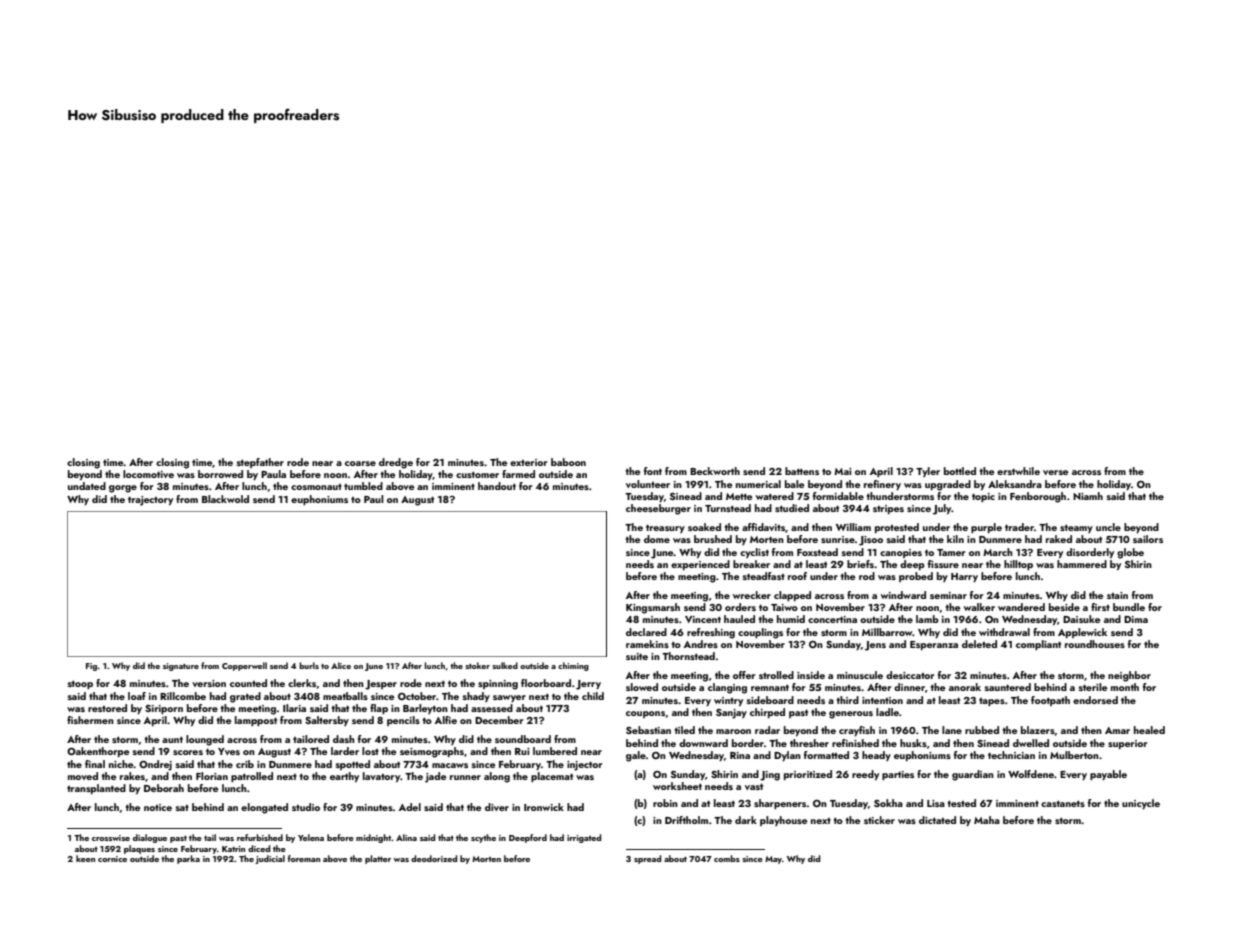 Image resolution: width=1233 pixels, height=952 pixels. What do you see at coordinates (909, 687) in the screenshot?
I see `dinner` at bounding box center [909, 687].
